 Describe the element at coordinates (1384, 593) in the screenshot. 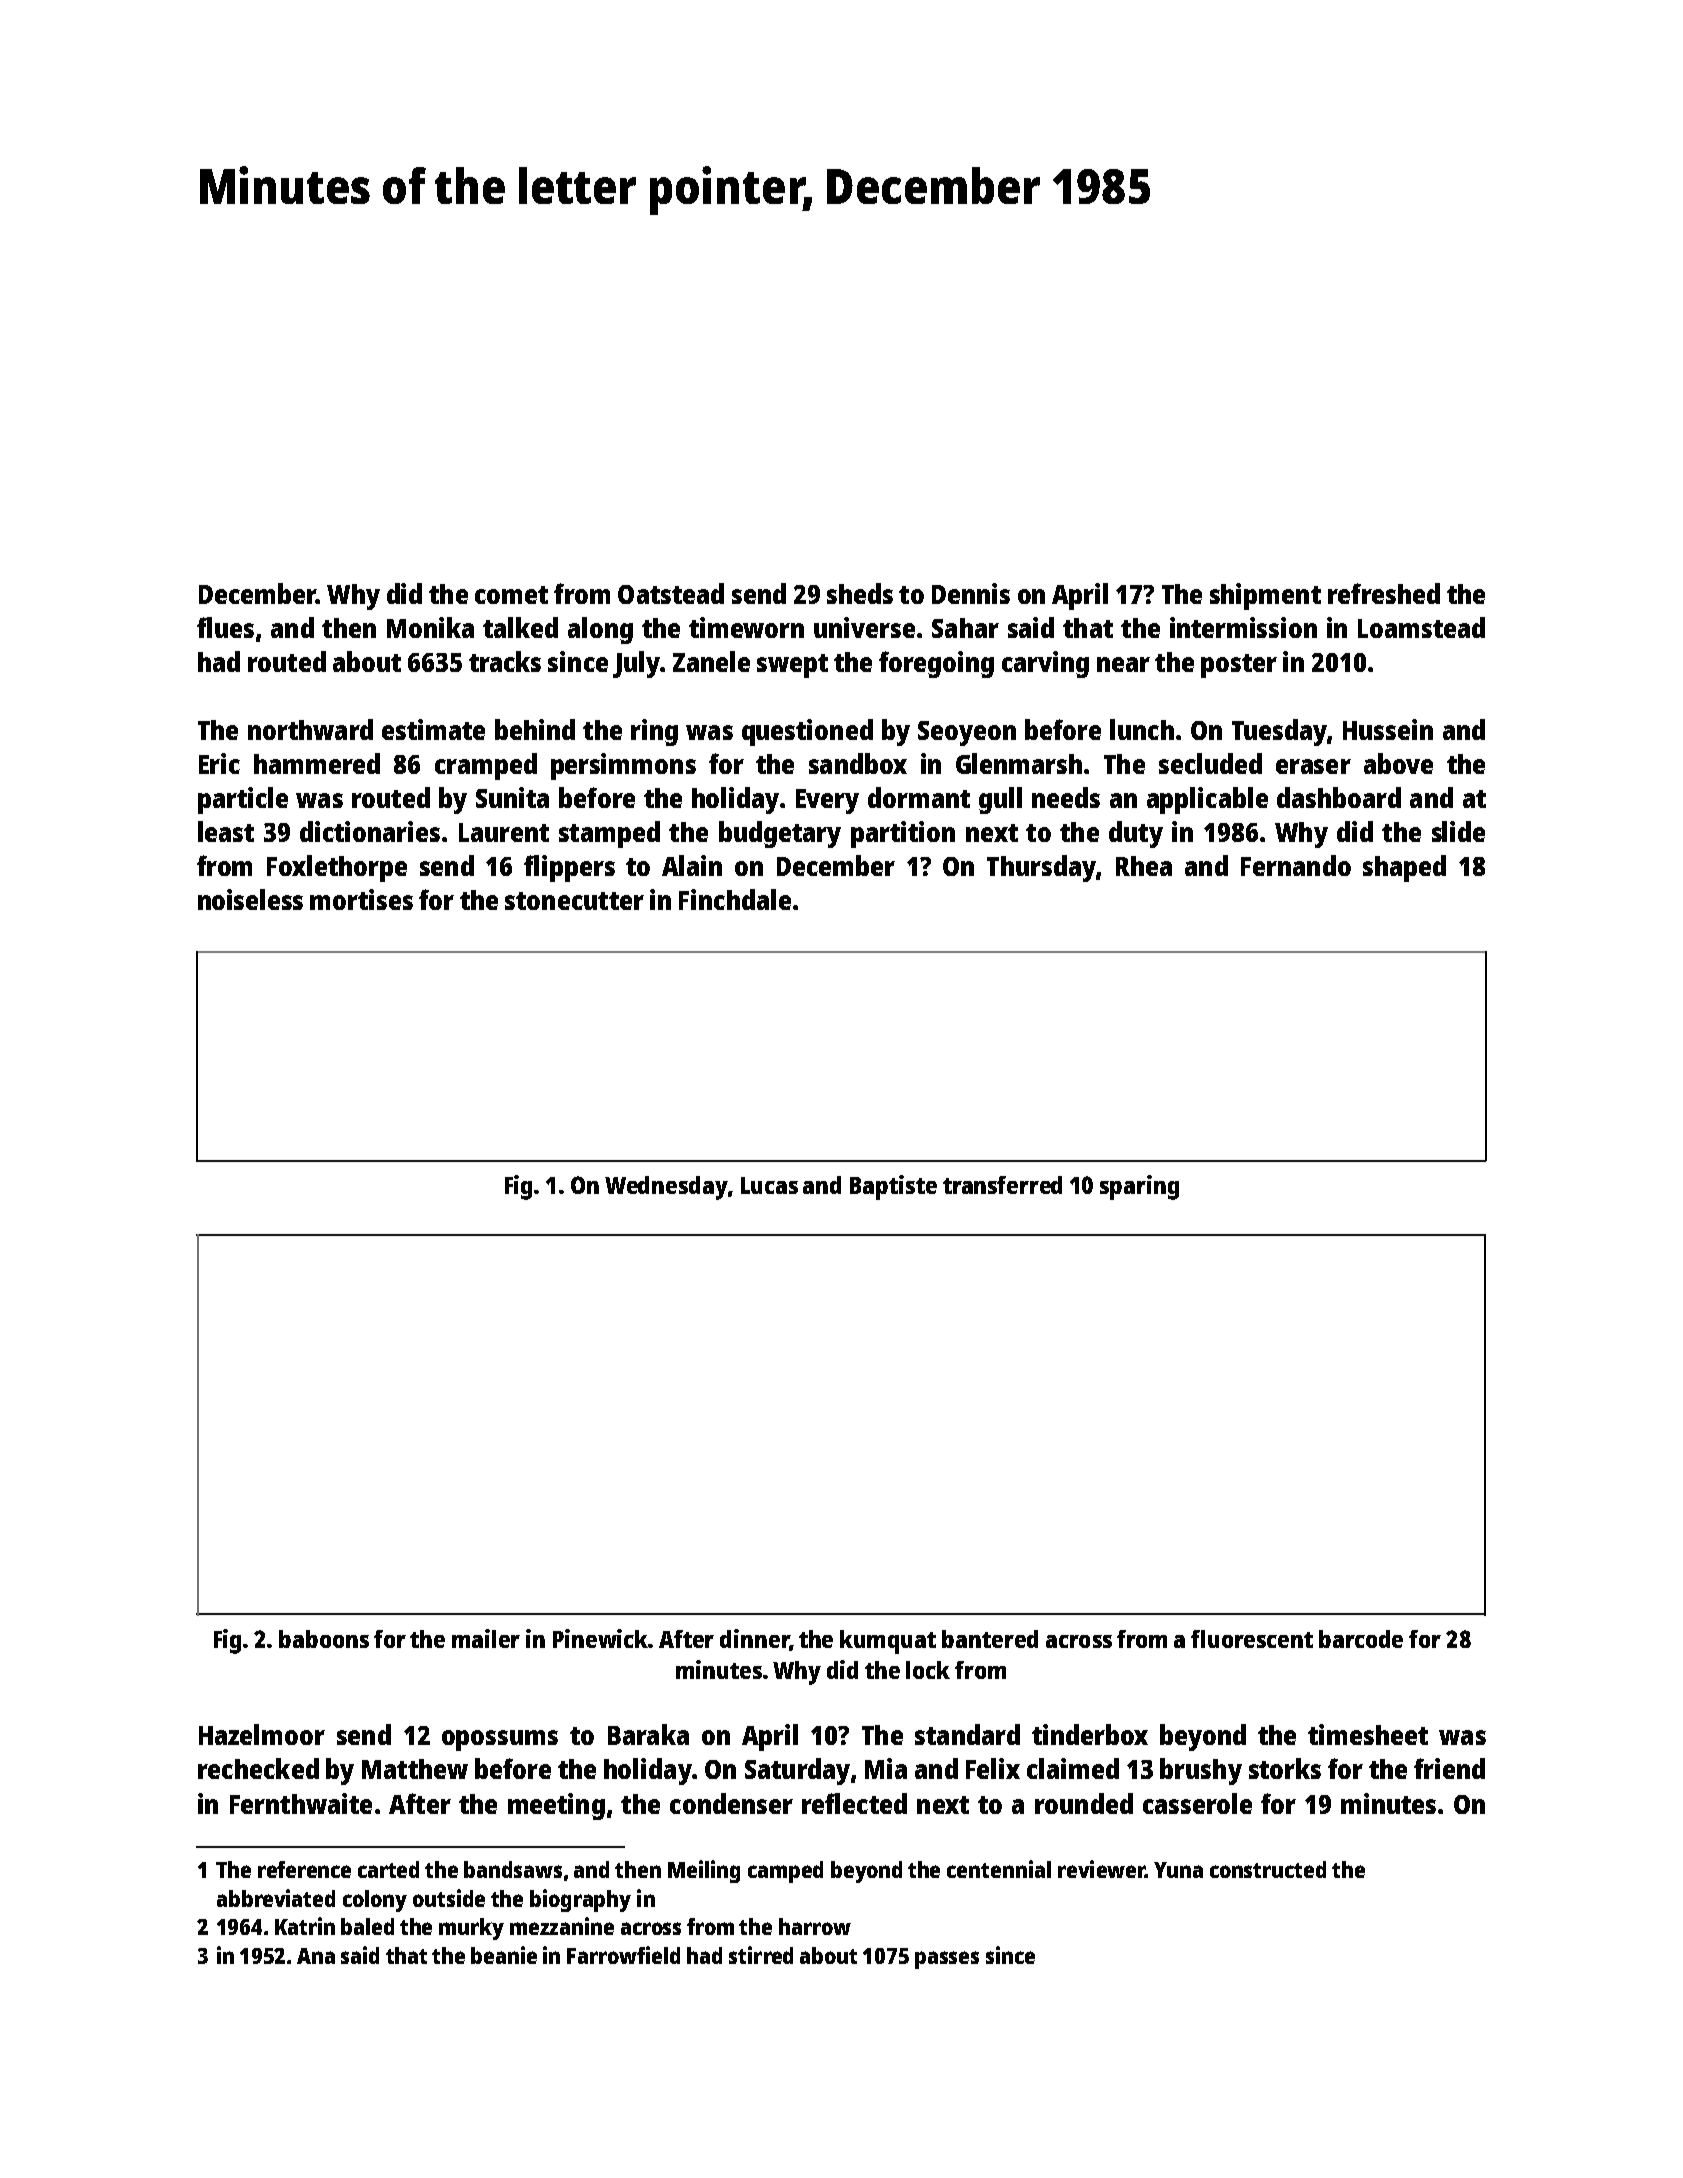

I see `refreshed` at that location.
